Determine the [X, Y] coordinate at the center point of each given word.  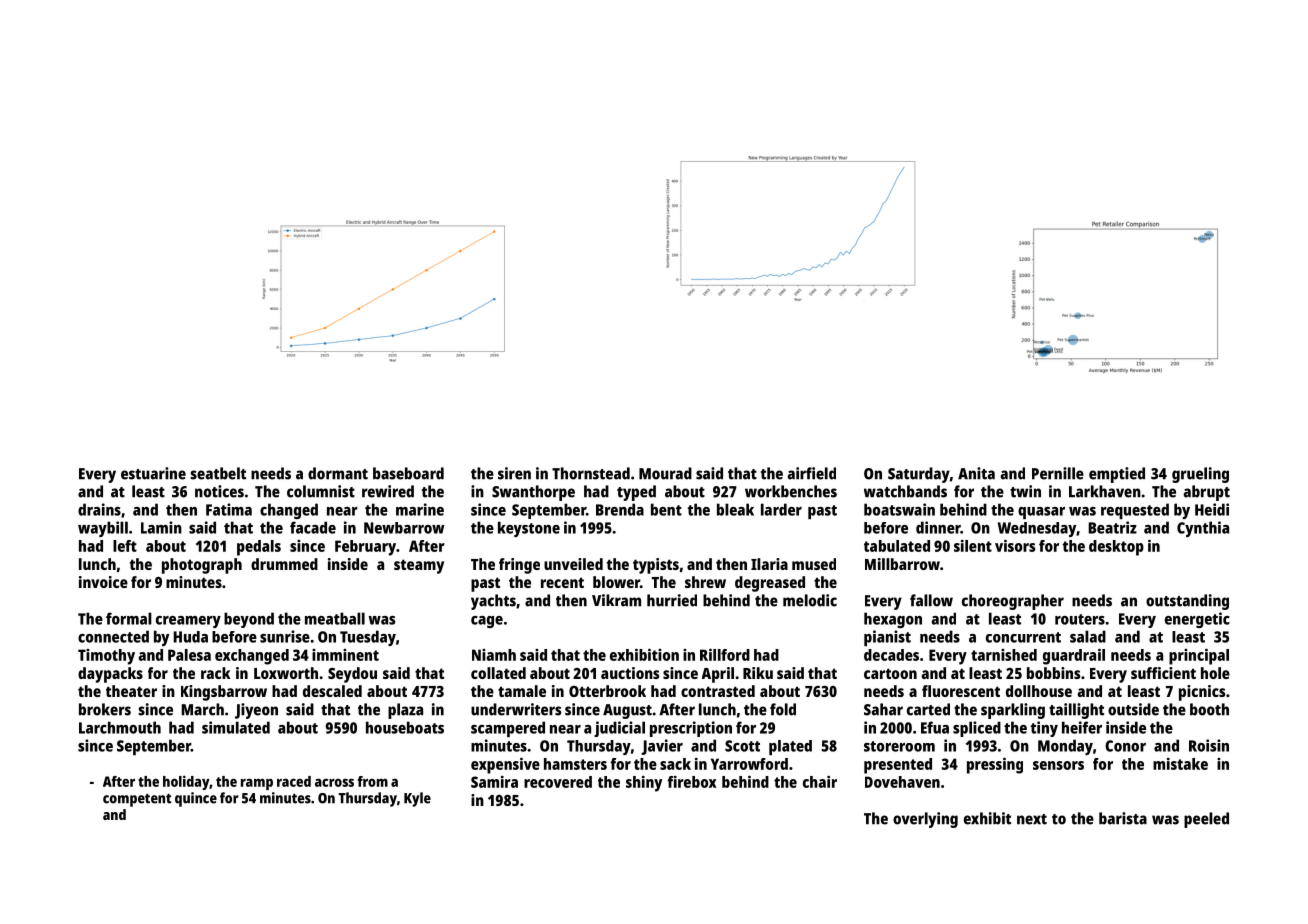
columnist [321, 491]
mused [814, 564]
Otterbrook [607, 691]
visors [1015, 545]
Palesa [189, 655]
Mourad [665, 473]
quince [196, 799]
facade [313, 527]
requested [1135, 511]
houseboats [405, 727]
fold [783, 709]
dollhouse [1039, 691]
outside [1133, 709]
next [1032, 819]
